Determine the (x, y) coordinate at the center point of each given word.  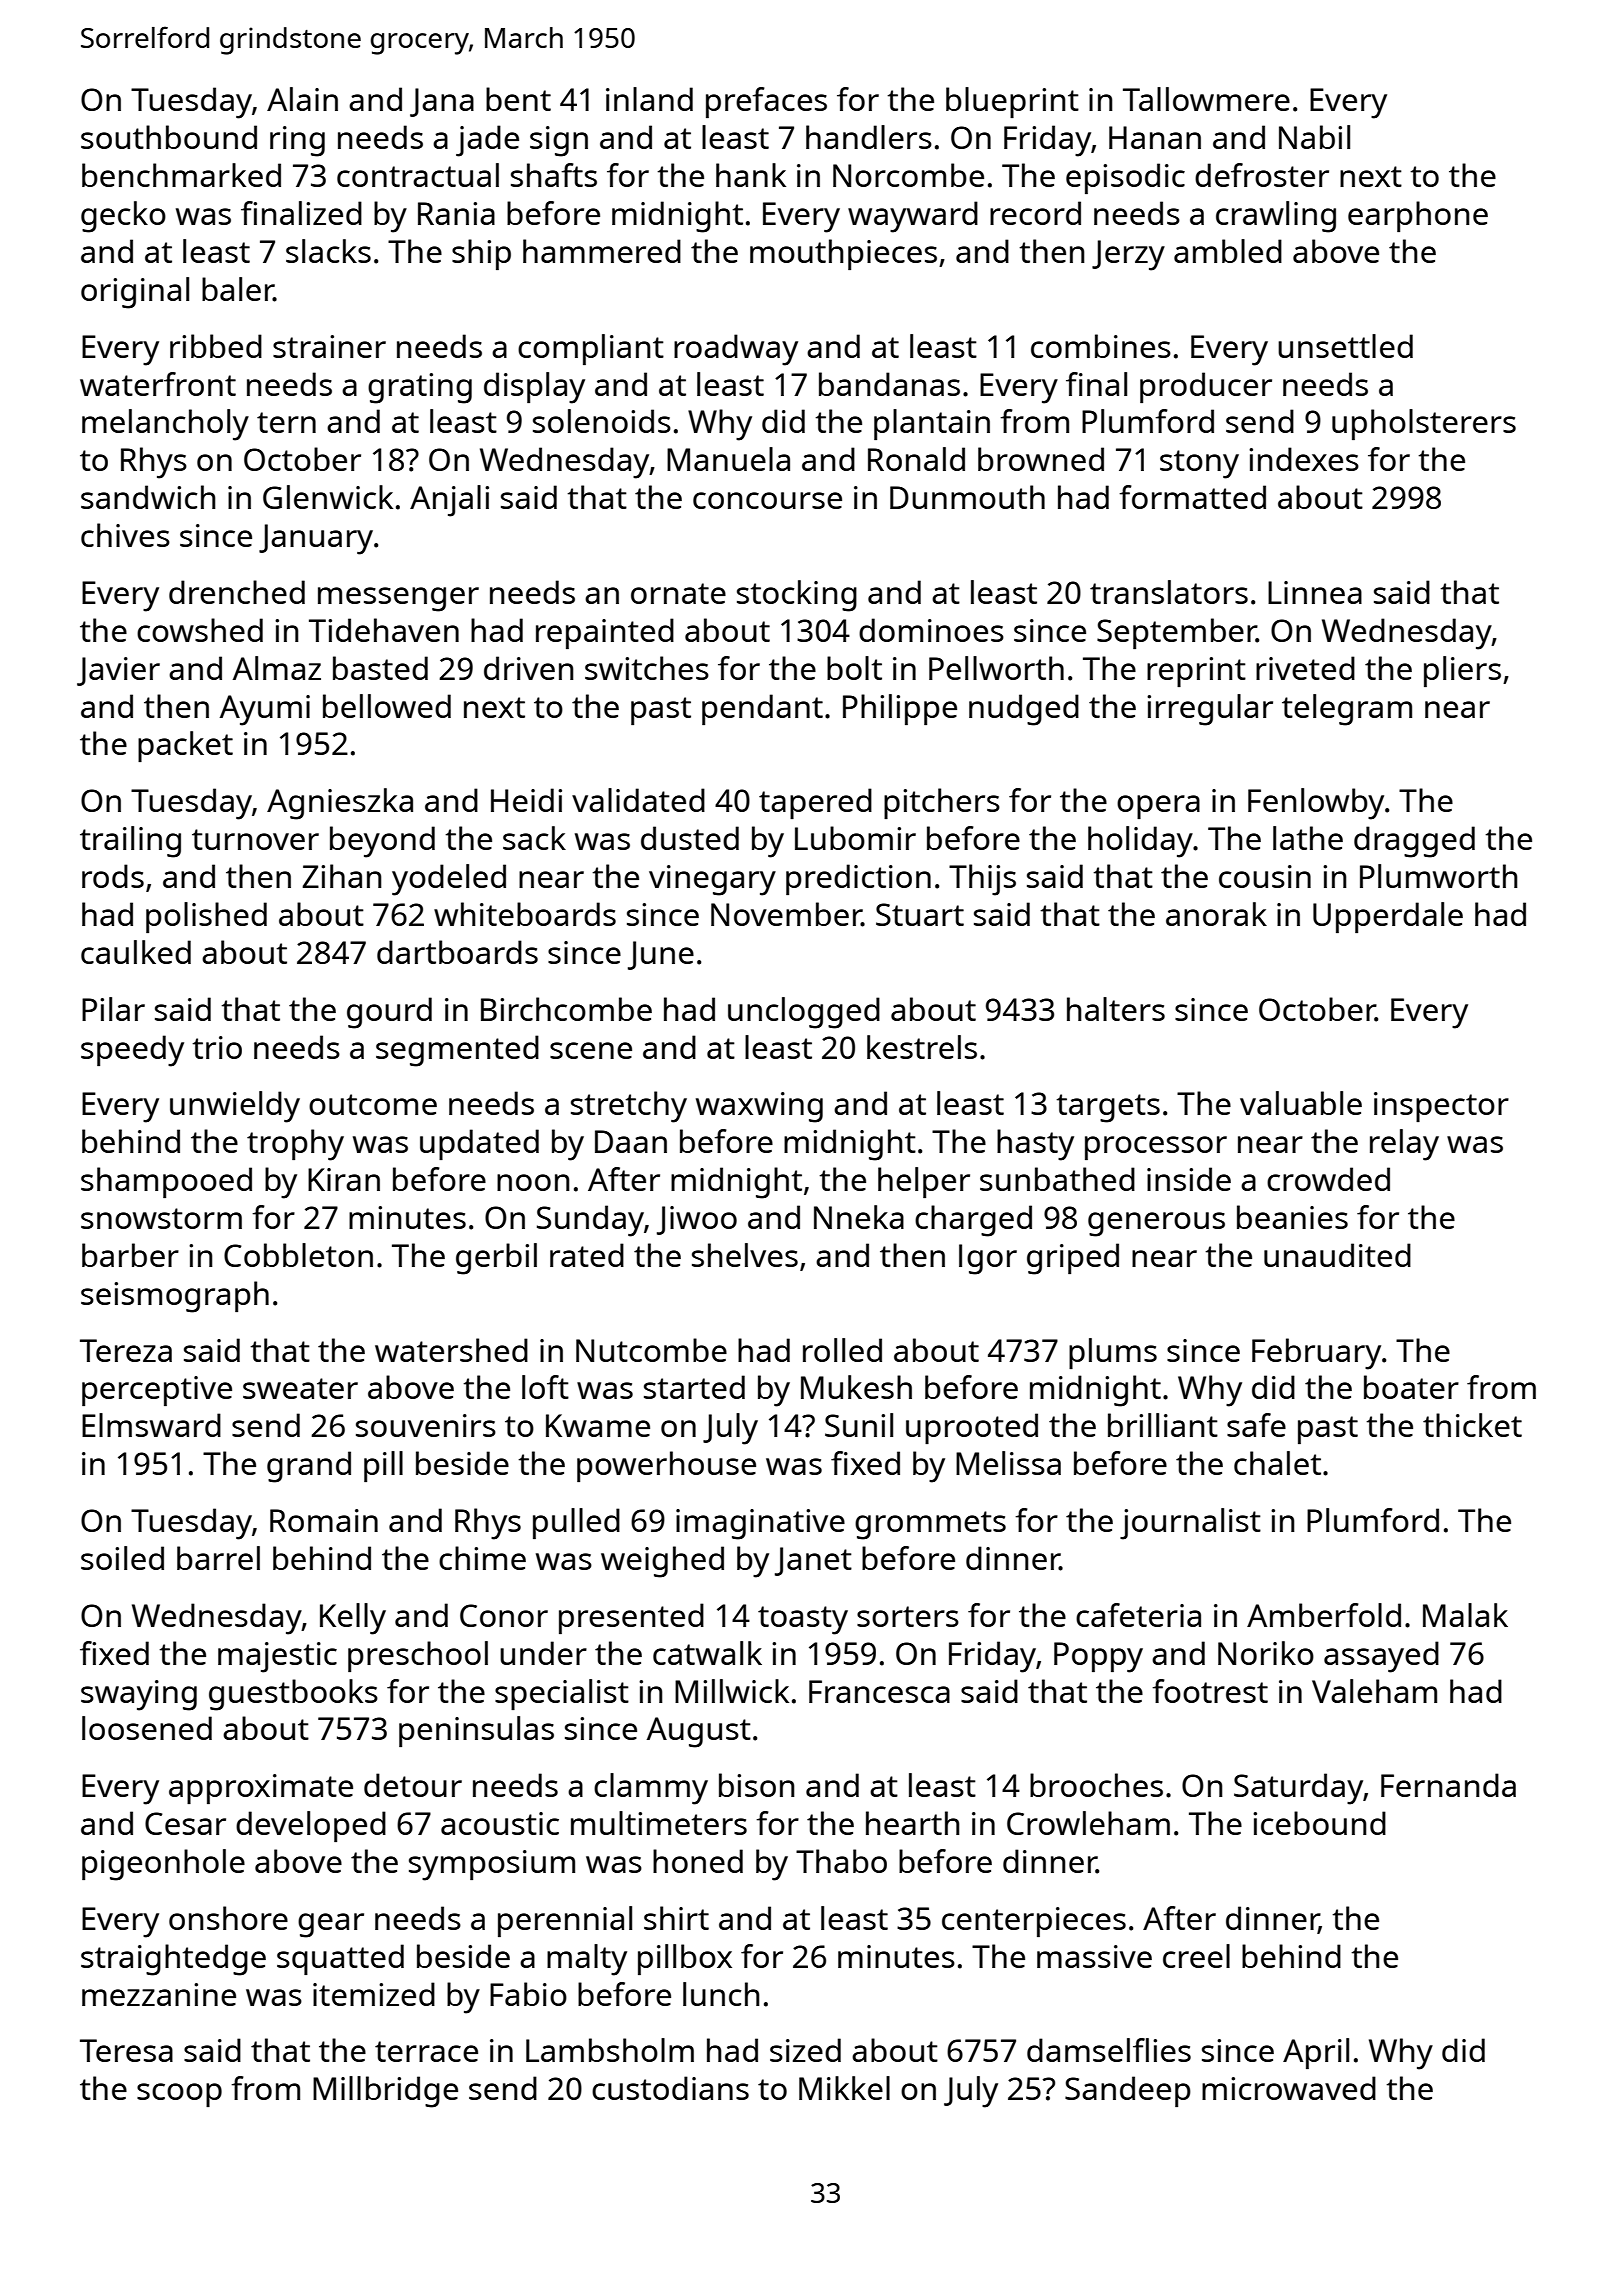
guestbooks (293, 1695)
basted (380, 668)
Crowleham (1088, 1823)
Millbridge (385, 2092)
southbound (169, 137)
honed (698, 1861)
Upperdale (1388, 917)
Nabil (1314, 137)
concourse (767, 500)
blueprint (1012, 102)
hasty (1035, 1145)
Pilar (113, 1009)
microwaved (1289, 2088)
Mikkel (844, 2088)
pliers (1462, 671)
